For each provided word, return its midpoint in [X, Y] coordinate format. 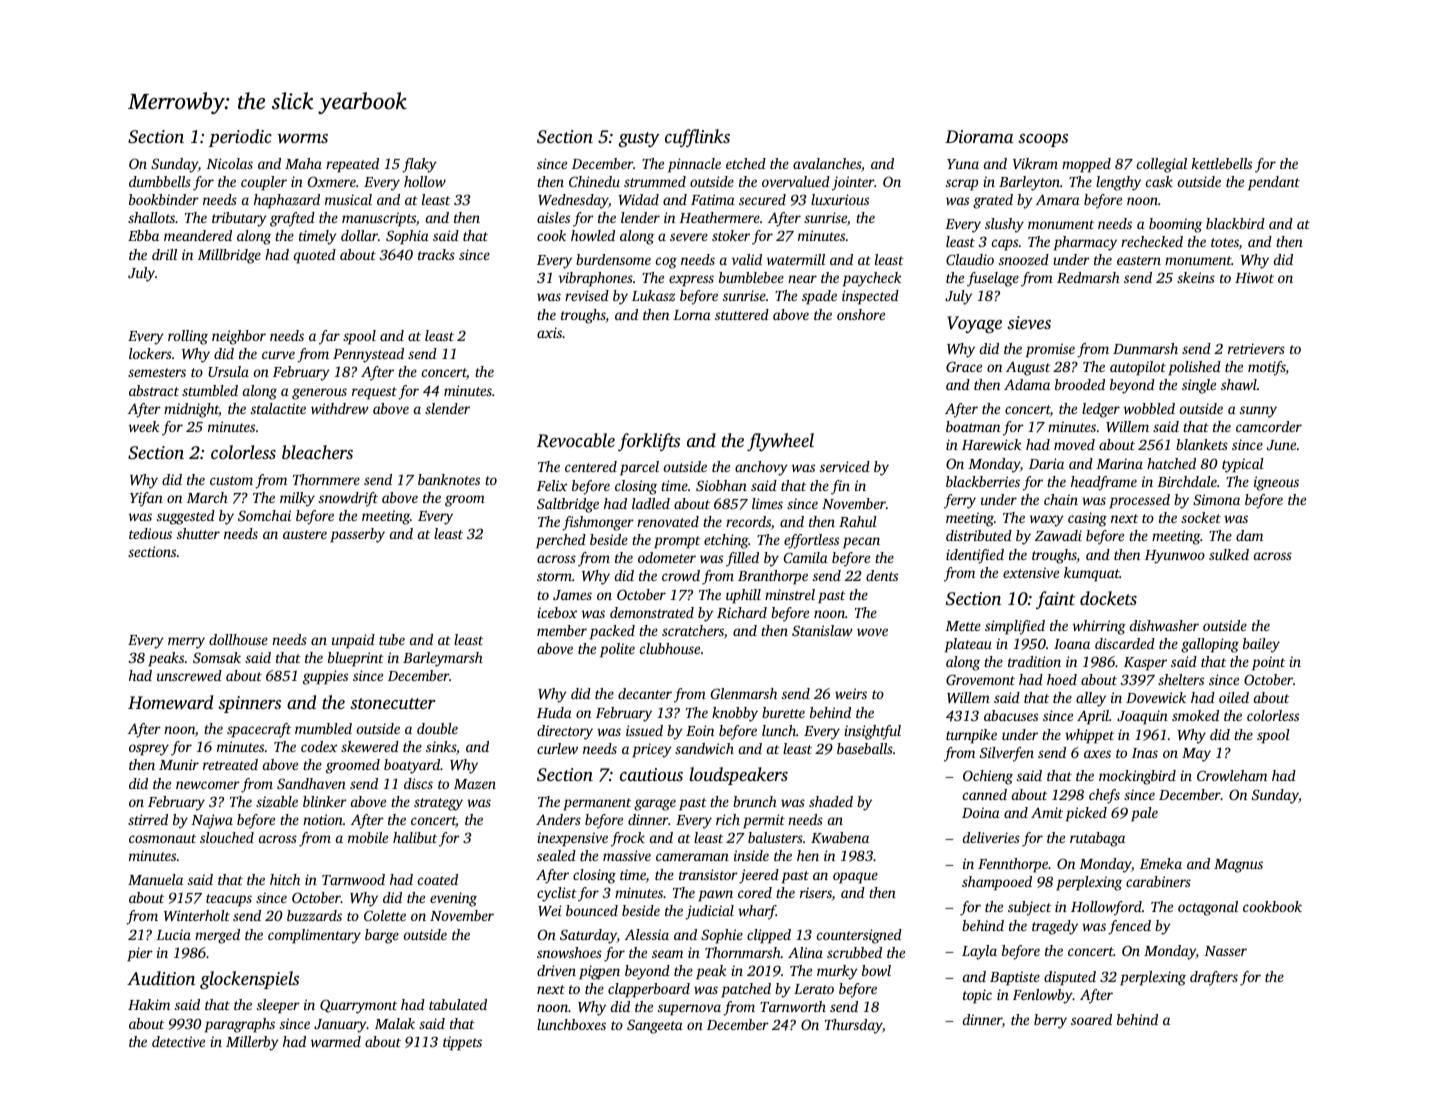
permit [764, 821]
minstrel [790, 594]
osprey [149, 750]
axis [549, 332]
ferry [960, 501]
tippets [462, 1043]
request [374, 393]
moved [1074, 444]
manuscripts [379, 219]
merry [186, 643]
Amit [1047, 812]
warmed [336, 1041]
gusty [639, 139]
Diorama [979, 136]
